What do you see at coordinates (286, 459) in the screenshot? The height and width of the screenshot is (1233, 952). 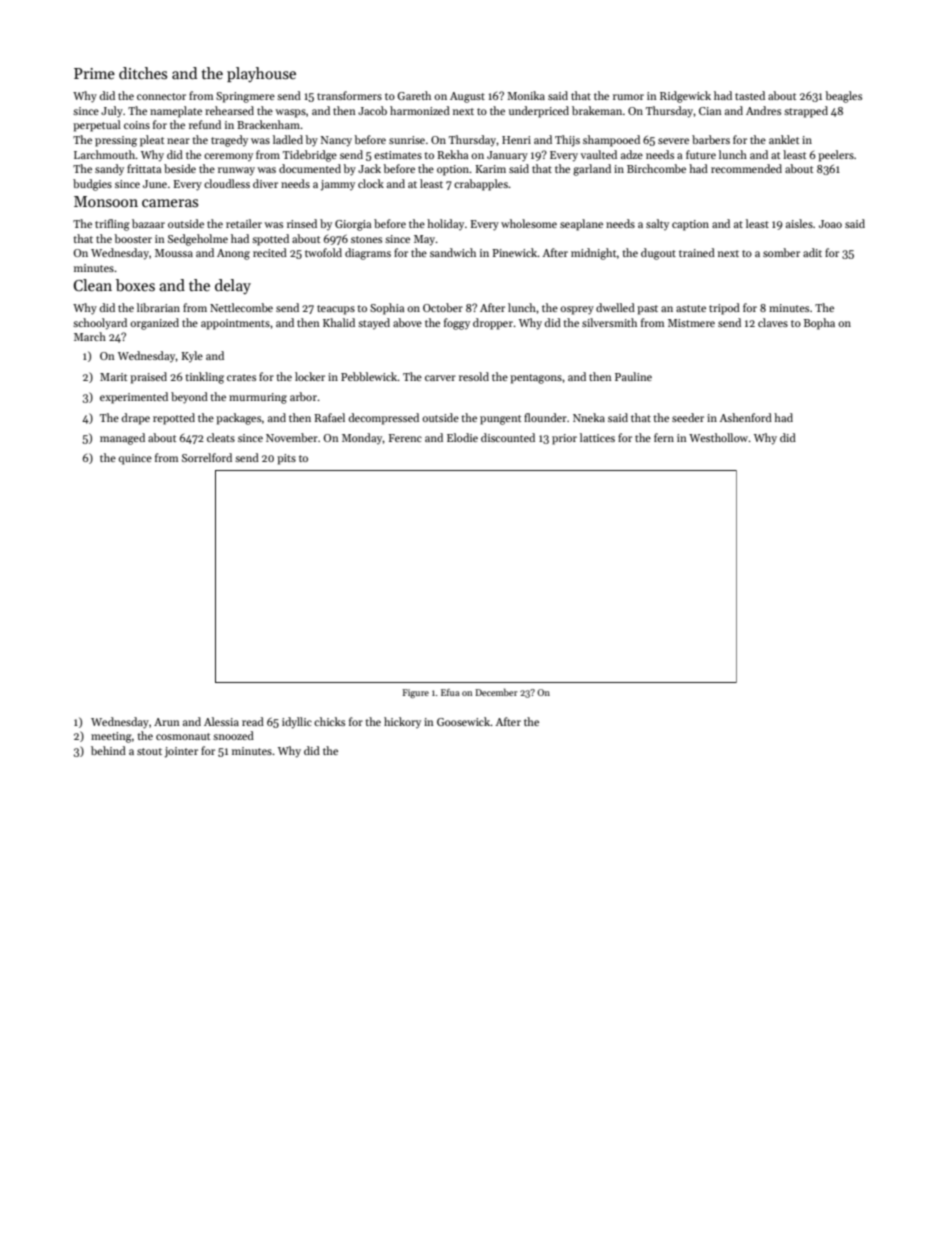 I see `pits` at bounding box center [286, 459].
